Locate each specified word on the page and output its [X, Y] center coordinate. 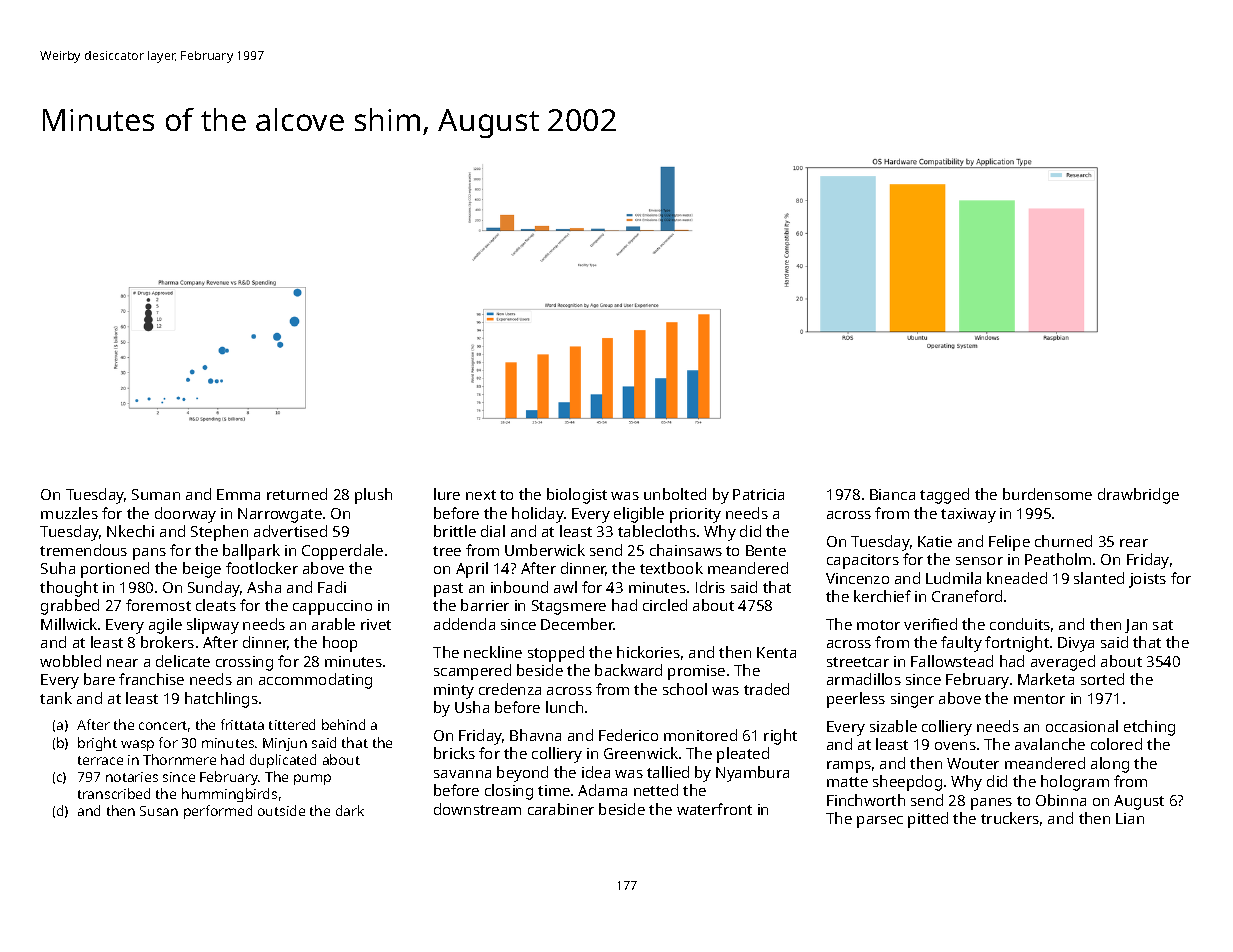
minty [454, 691]
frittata [242, 724]
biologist [577, 496]
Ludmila [953, 578]
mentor [1039, 699]
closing [509, 792]
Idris [710, 587]
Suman [156, 494]
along [1110, 765]
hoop [340, 644]
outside [281, 810]
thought [69, 589]
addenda [464, 624]
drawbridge [1138, 496]
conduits [1020, 624]
